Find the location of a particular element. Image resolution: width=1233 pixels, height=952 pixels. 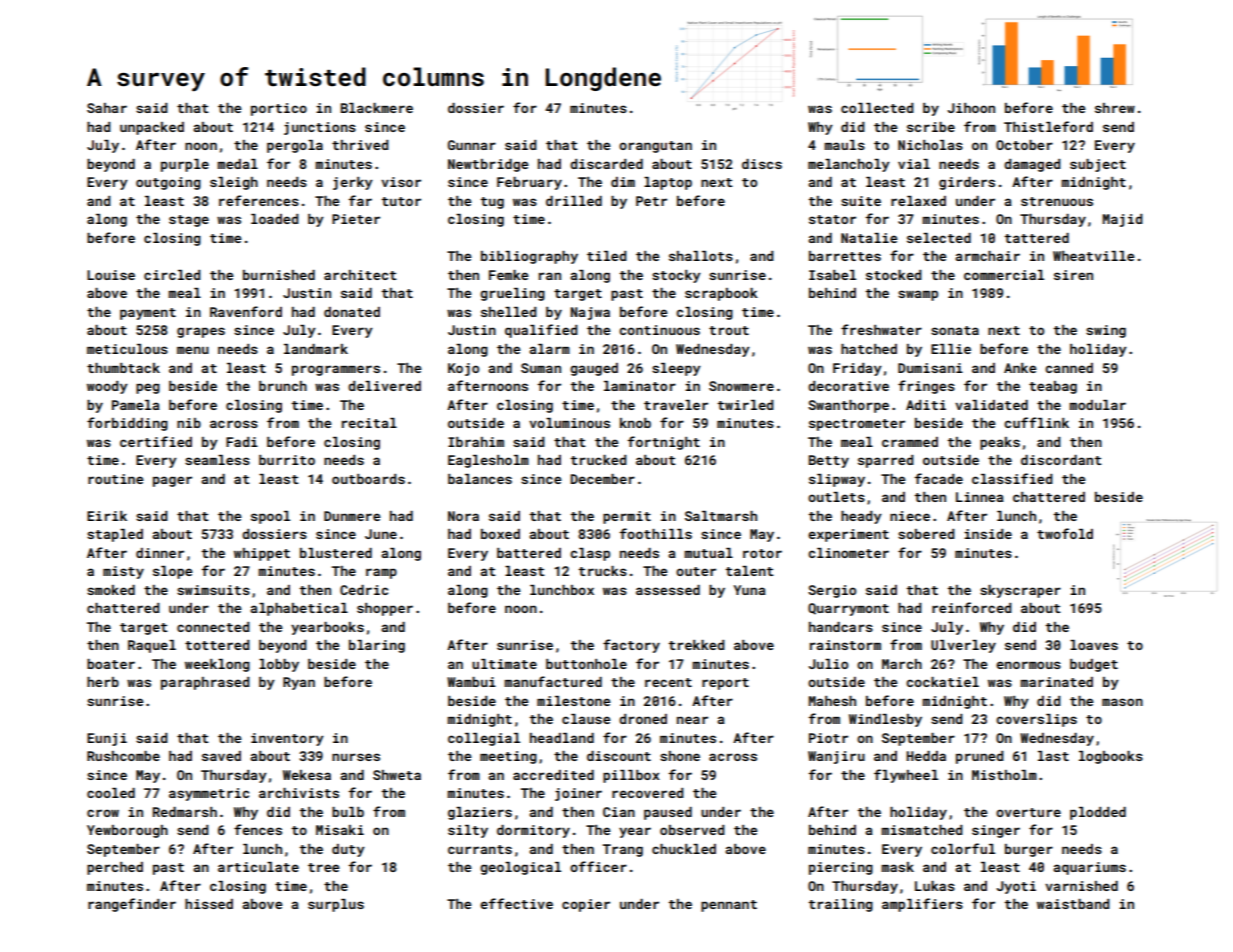

overture is located at coordinates (1028, 812).
